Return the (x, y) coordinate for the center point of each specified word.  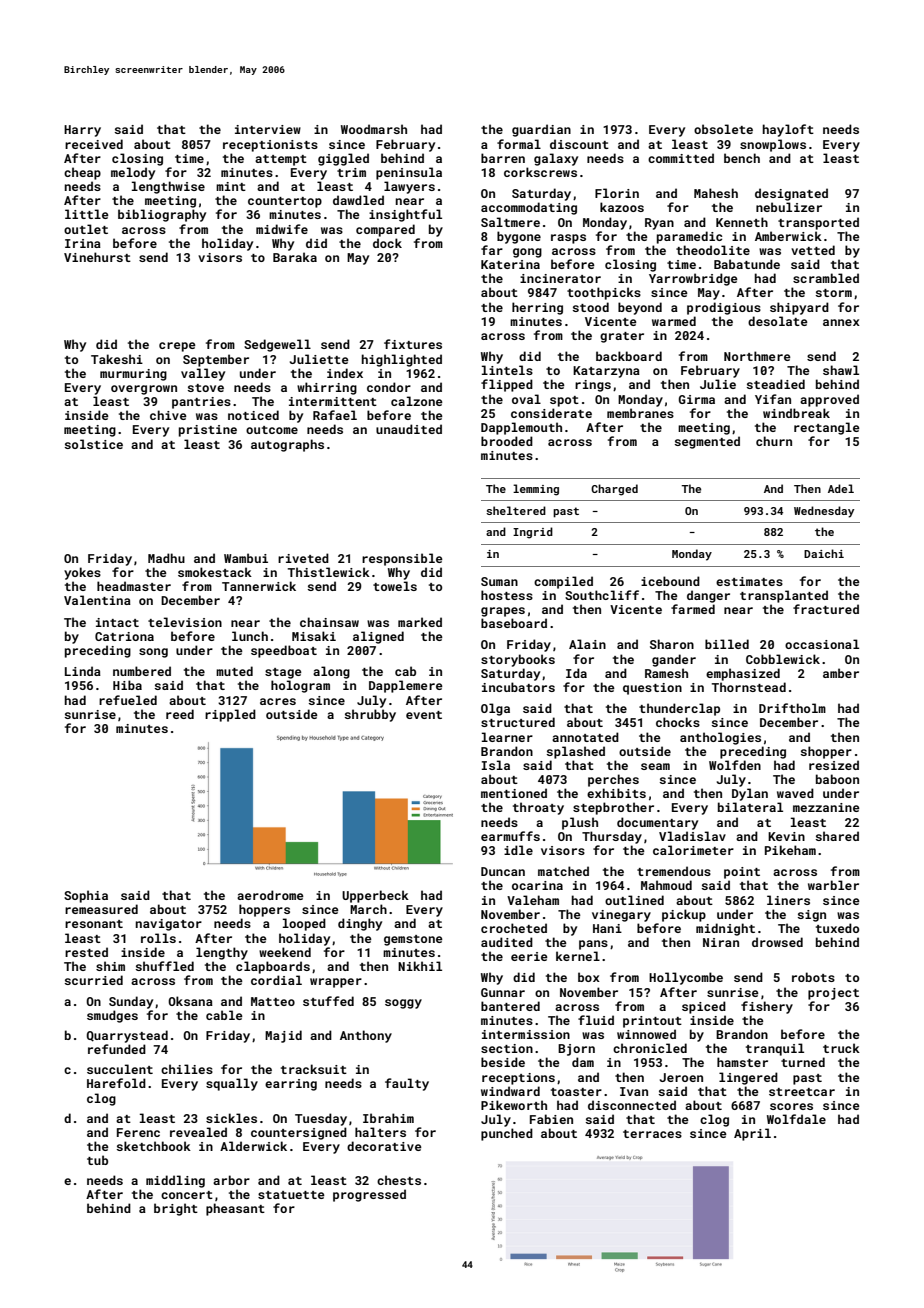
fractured (826, 609)
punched (507, 1134)
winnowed (646, 1034)
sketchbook (154, 1146)
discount (579, 144)
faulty (407, 1084)
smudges (112, 1016)
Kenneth (742, 222)
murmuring (133, 375)
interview (268, 129)
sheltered (516, 510)
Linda (83, 671)
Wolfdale (796, 1119)
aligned (378, 637)
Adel (841, 488)
